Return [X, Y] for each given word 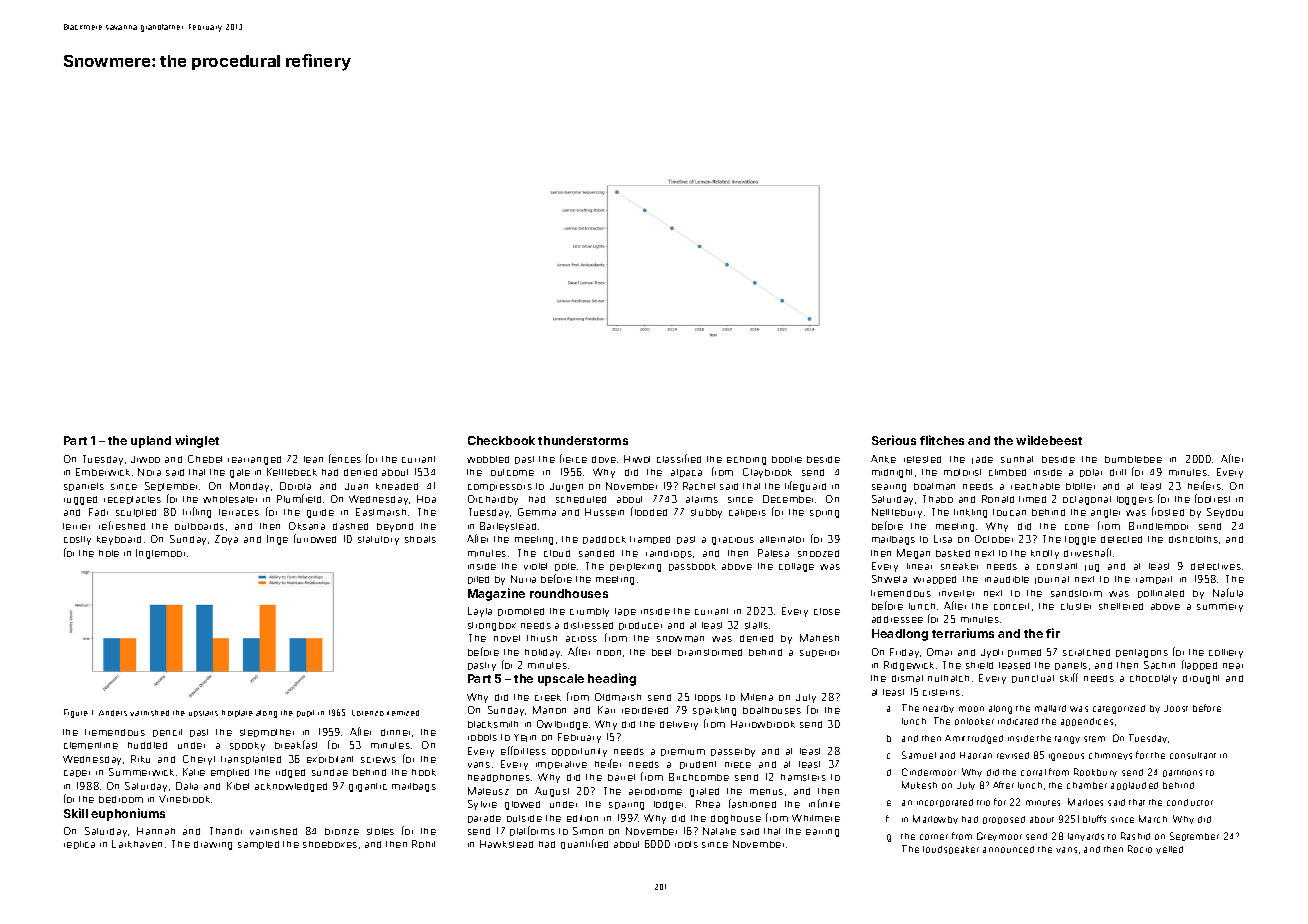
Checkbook [501, 440]
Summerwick [141, 772]
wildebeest [1049, 440]
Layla [480, 612]
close [827, 611]
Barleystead [508, 527]
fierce [573, 458]
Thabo [938, 499]
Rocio [1140, 849]
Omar [939, 652]
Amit [955, 738]
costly [77, 540]
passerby [733, 752]
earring [822, 833]
